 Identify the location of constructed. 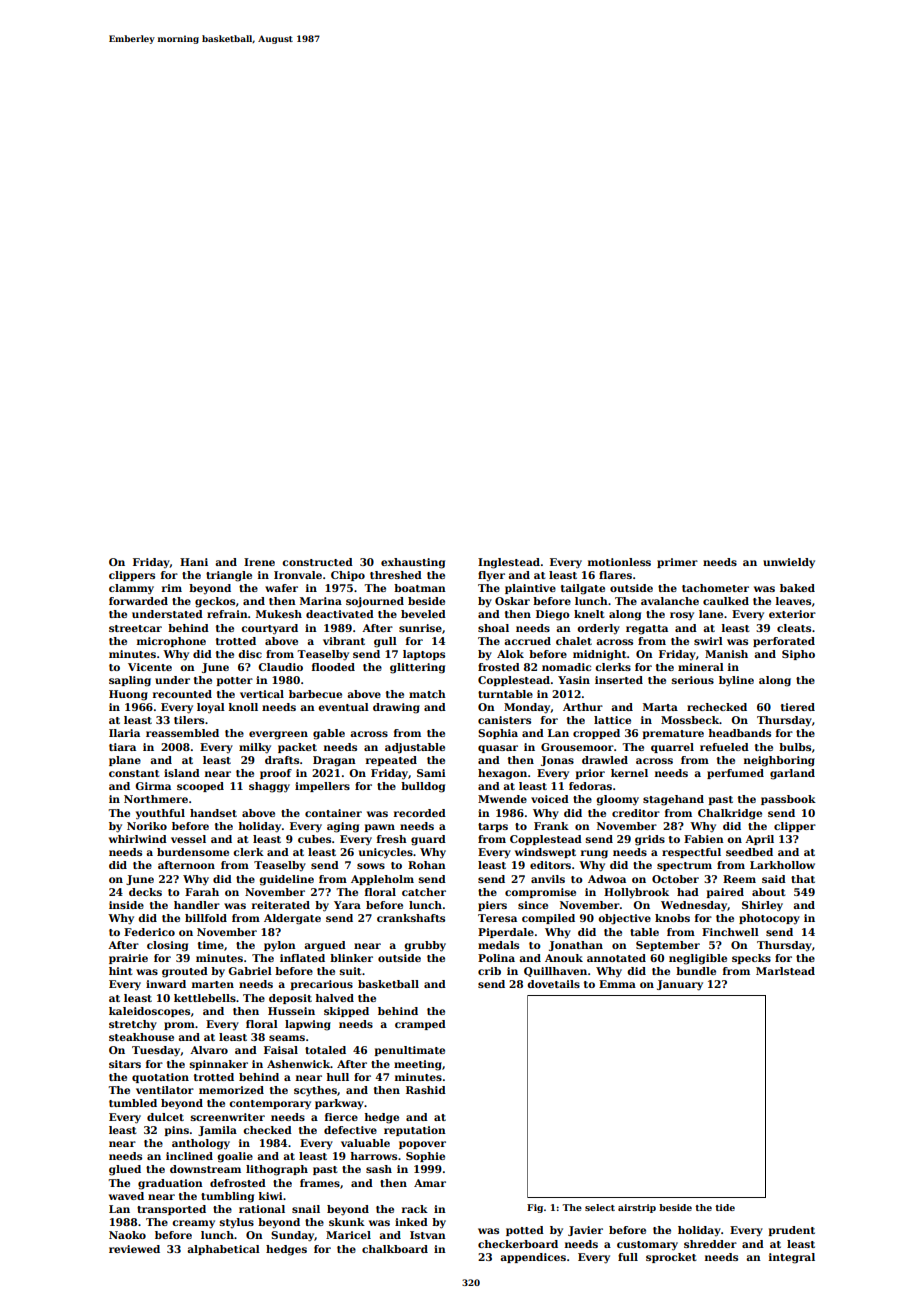
(317, 562).
